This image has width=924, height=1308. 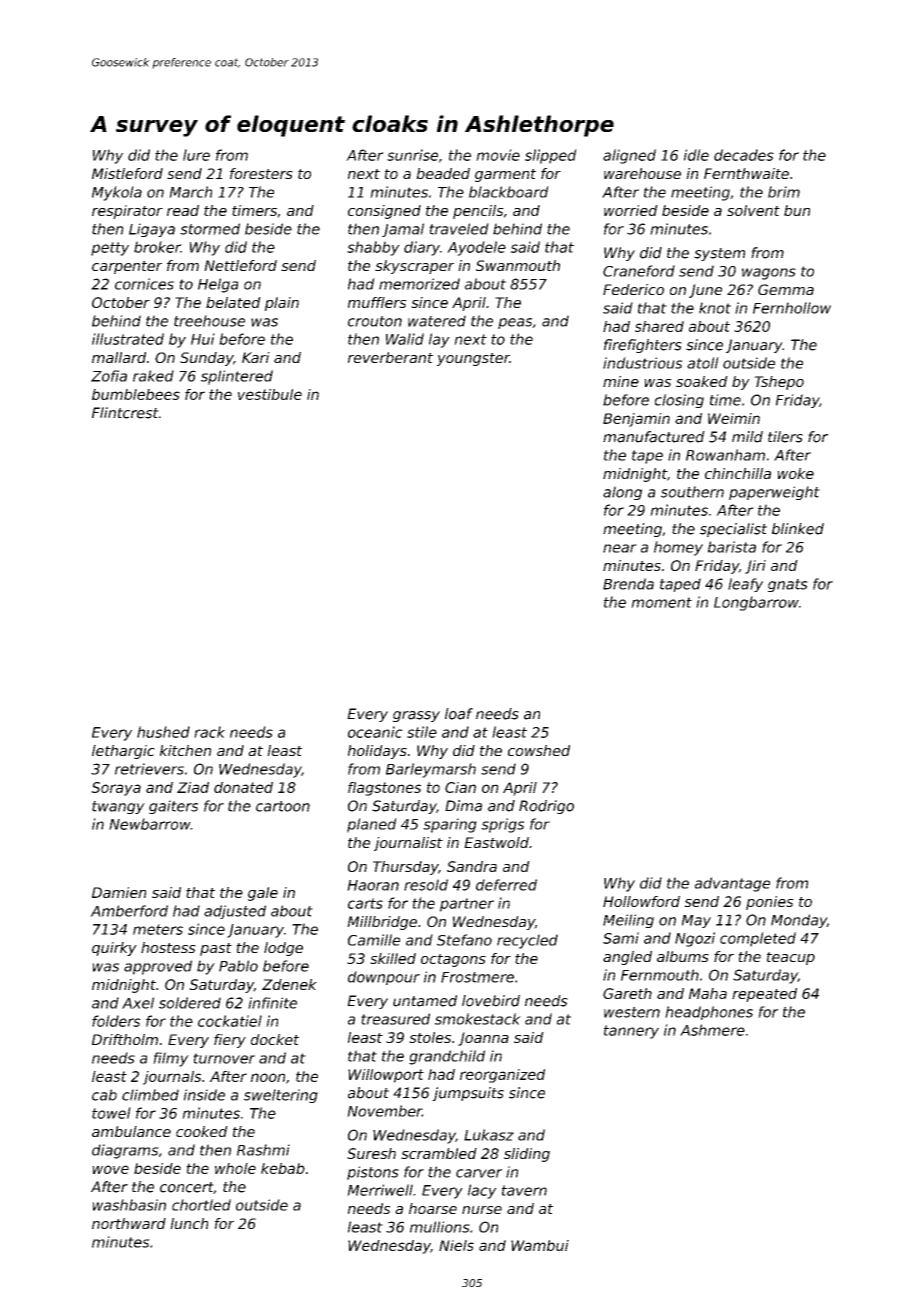 I want to click on shared, so click(x=659, y=326).
